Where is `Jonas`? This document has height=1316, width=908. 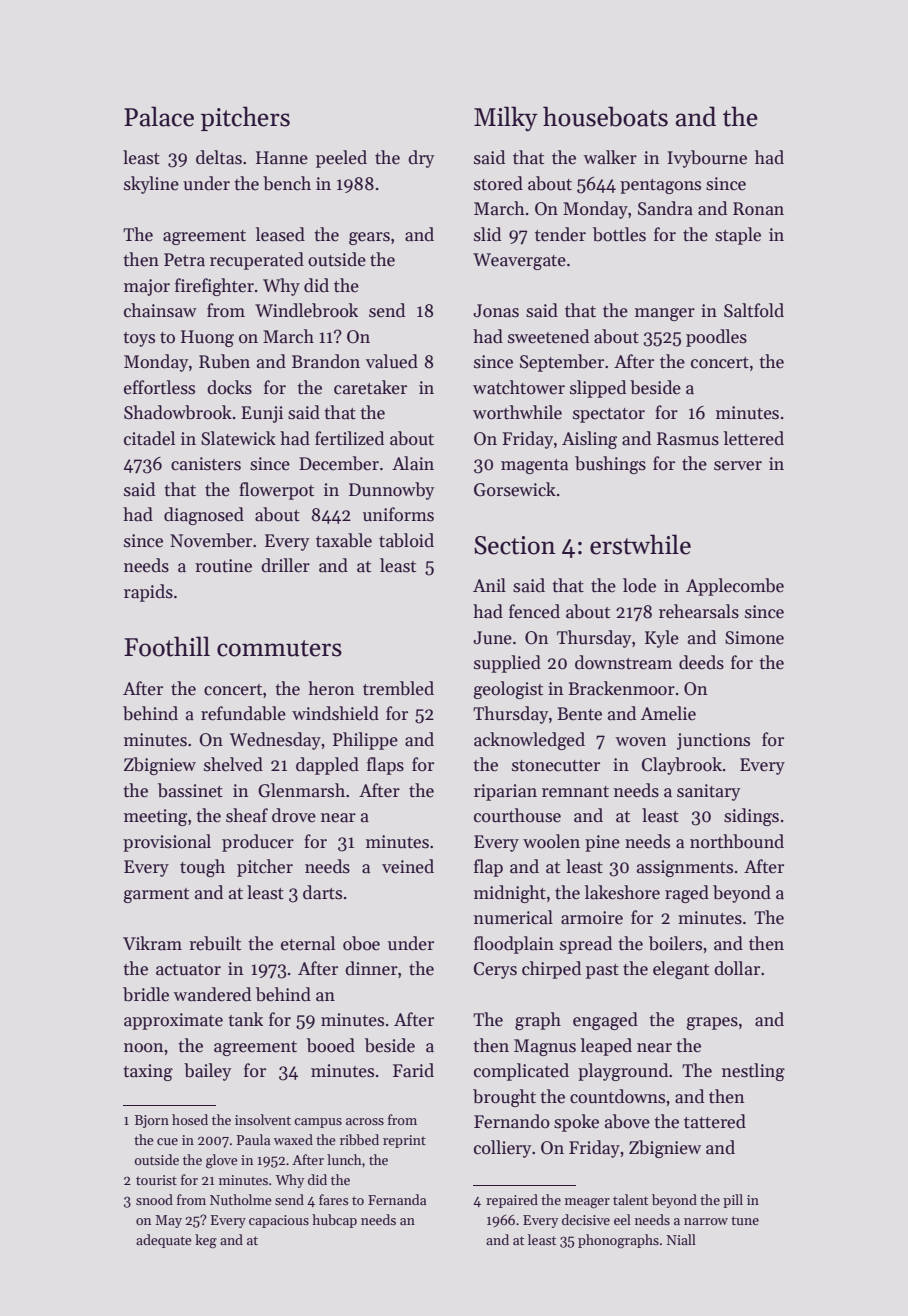
Jonas is located at coordinates (496, 311).
